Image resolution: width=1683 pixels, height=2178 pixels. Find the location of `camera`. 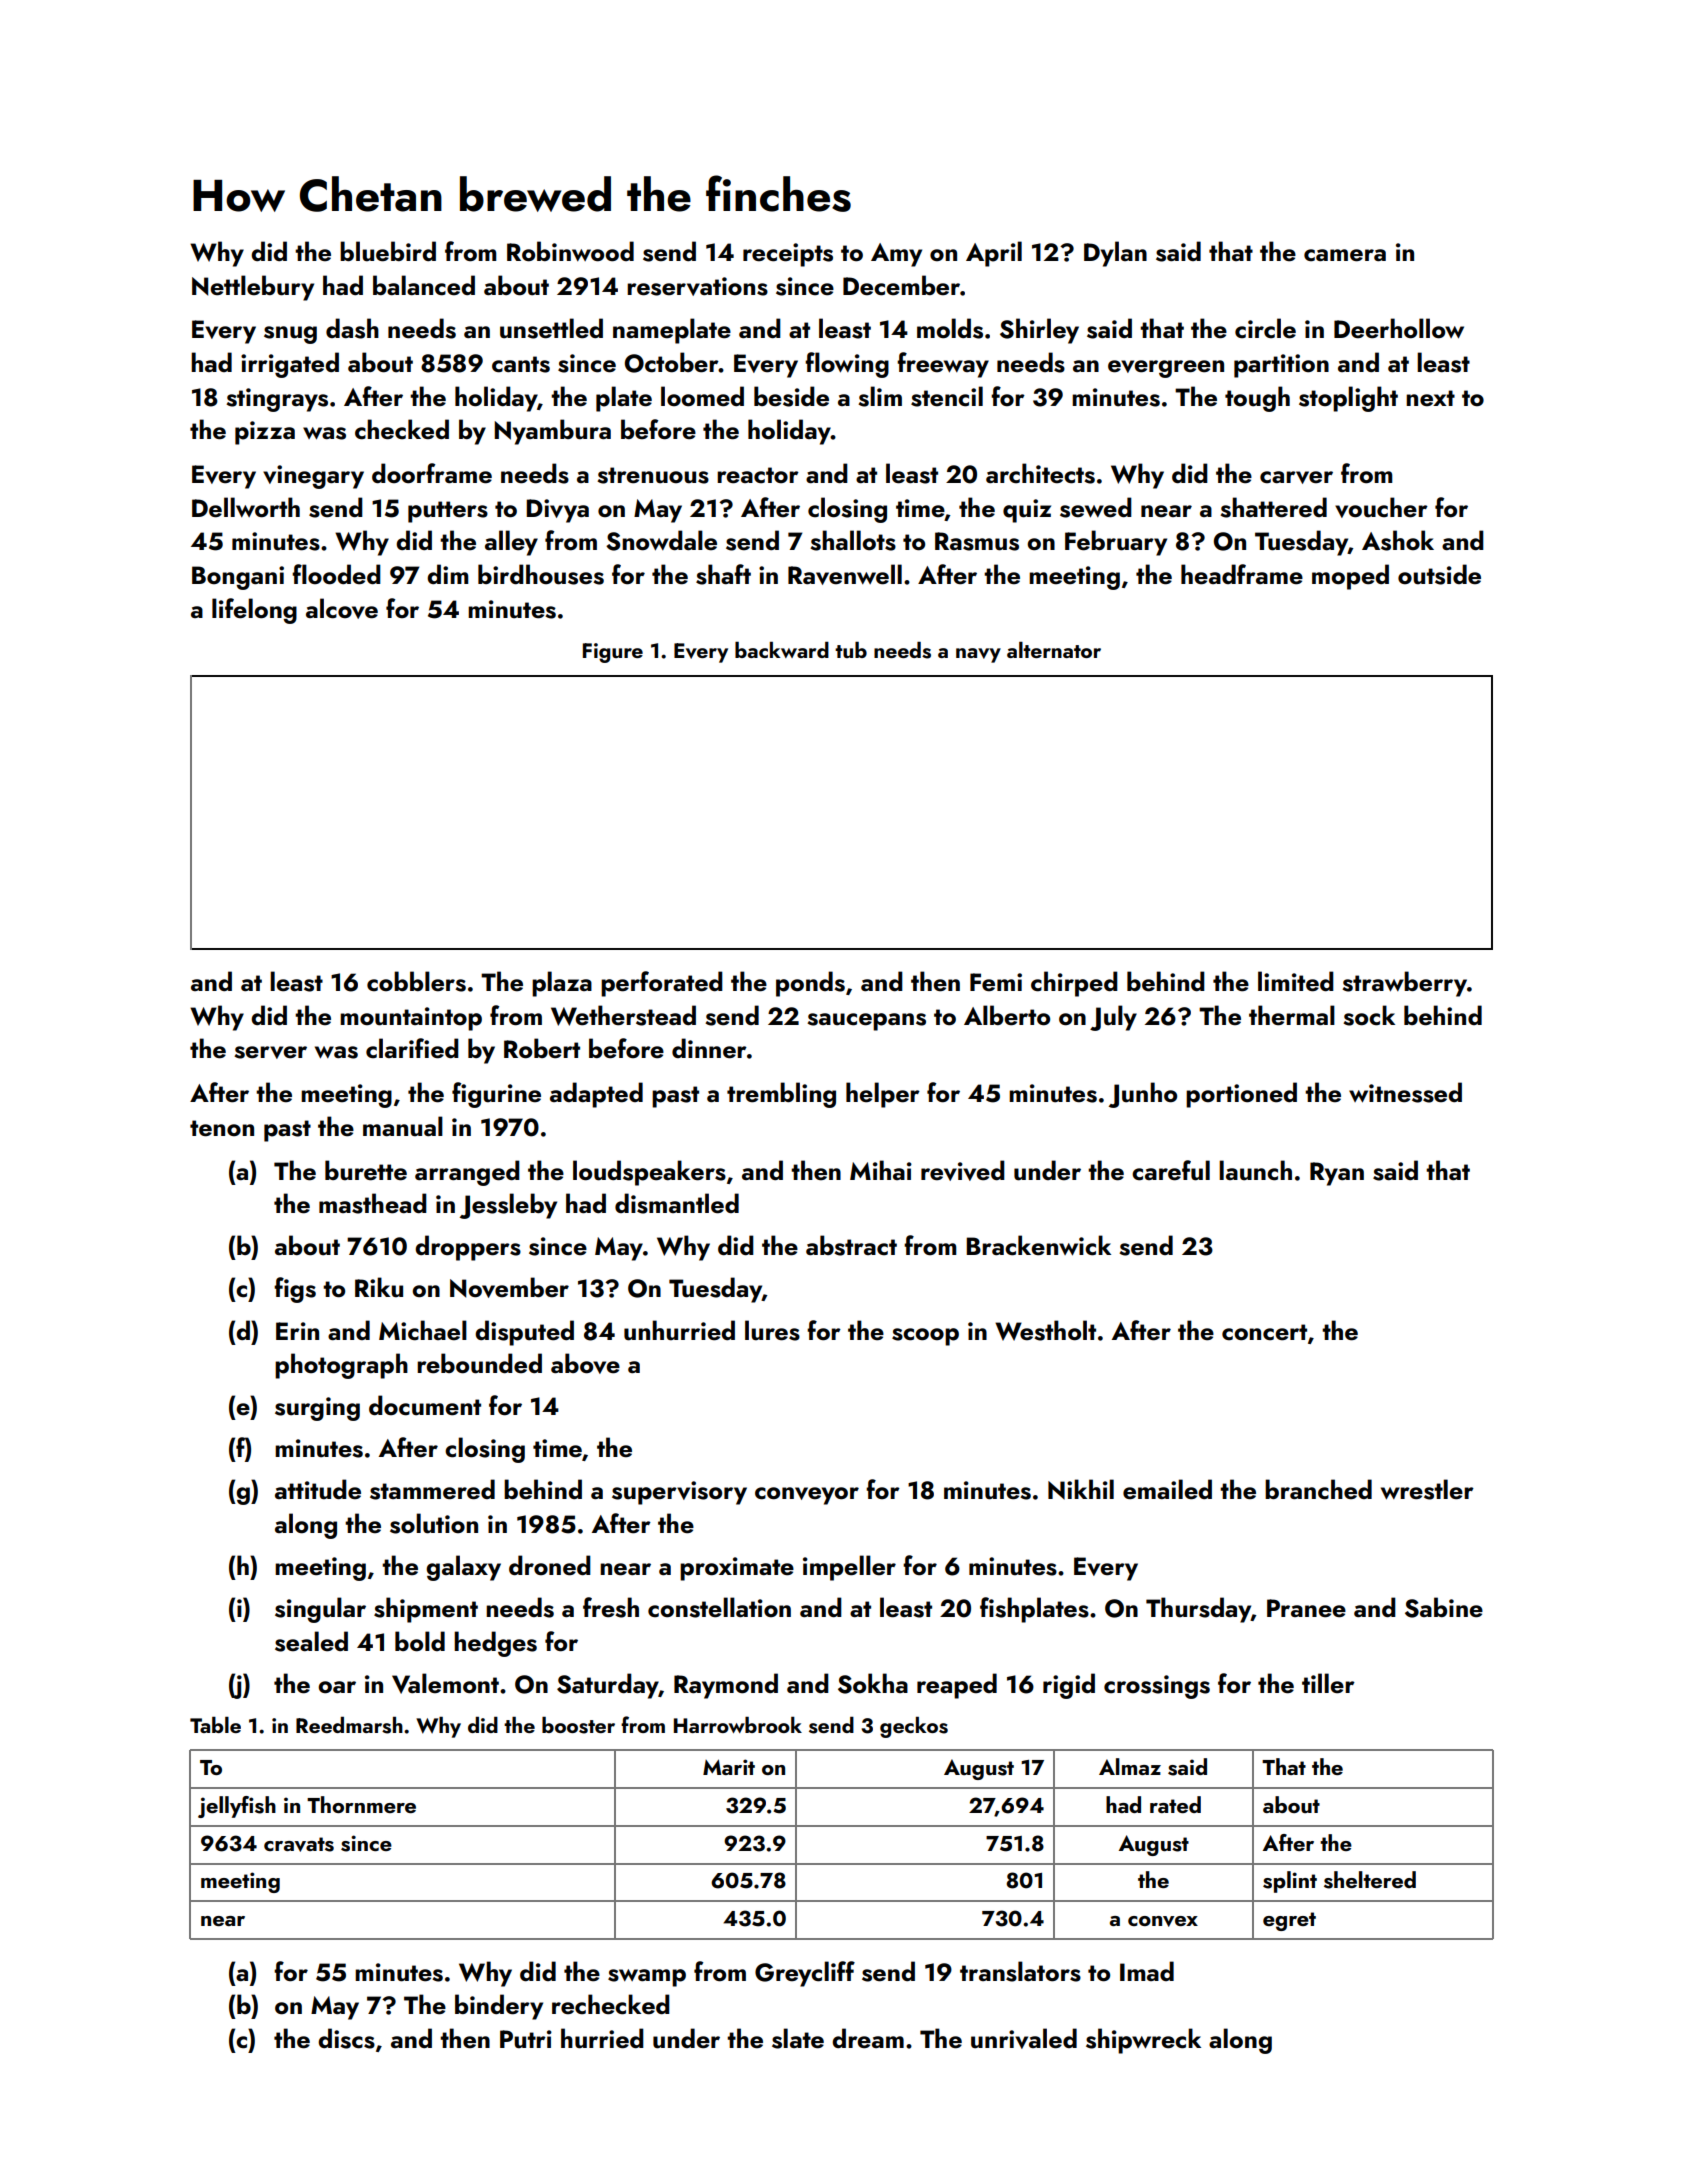

camera is located at coordinates (1345, 255).
